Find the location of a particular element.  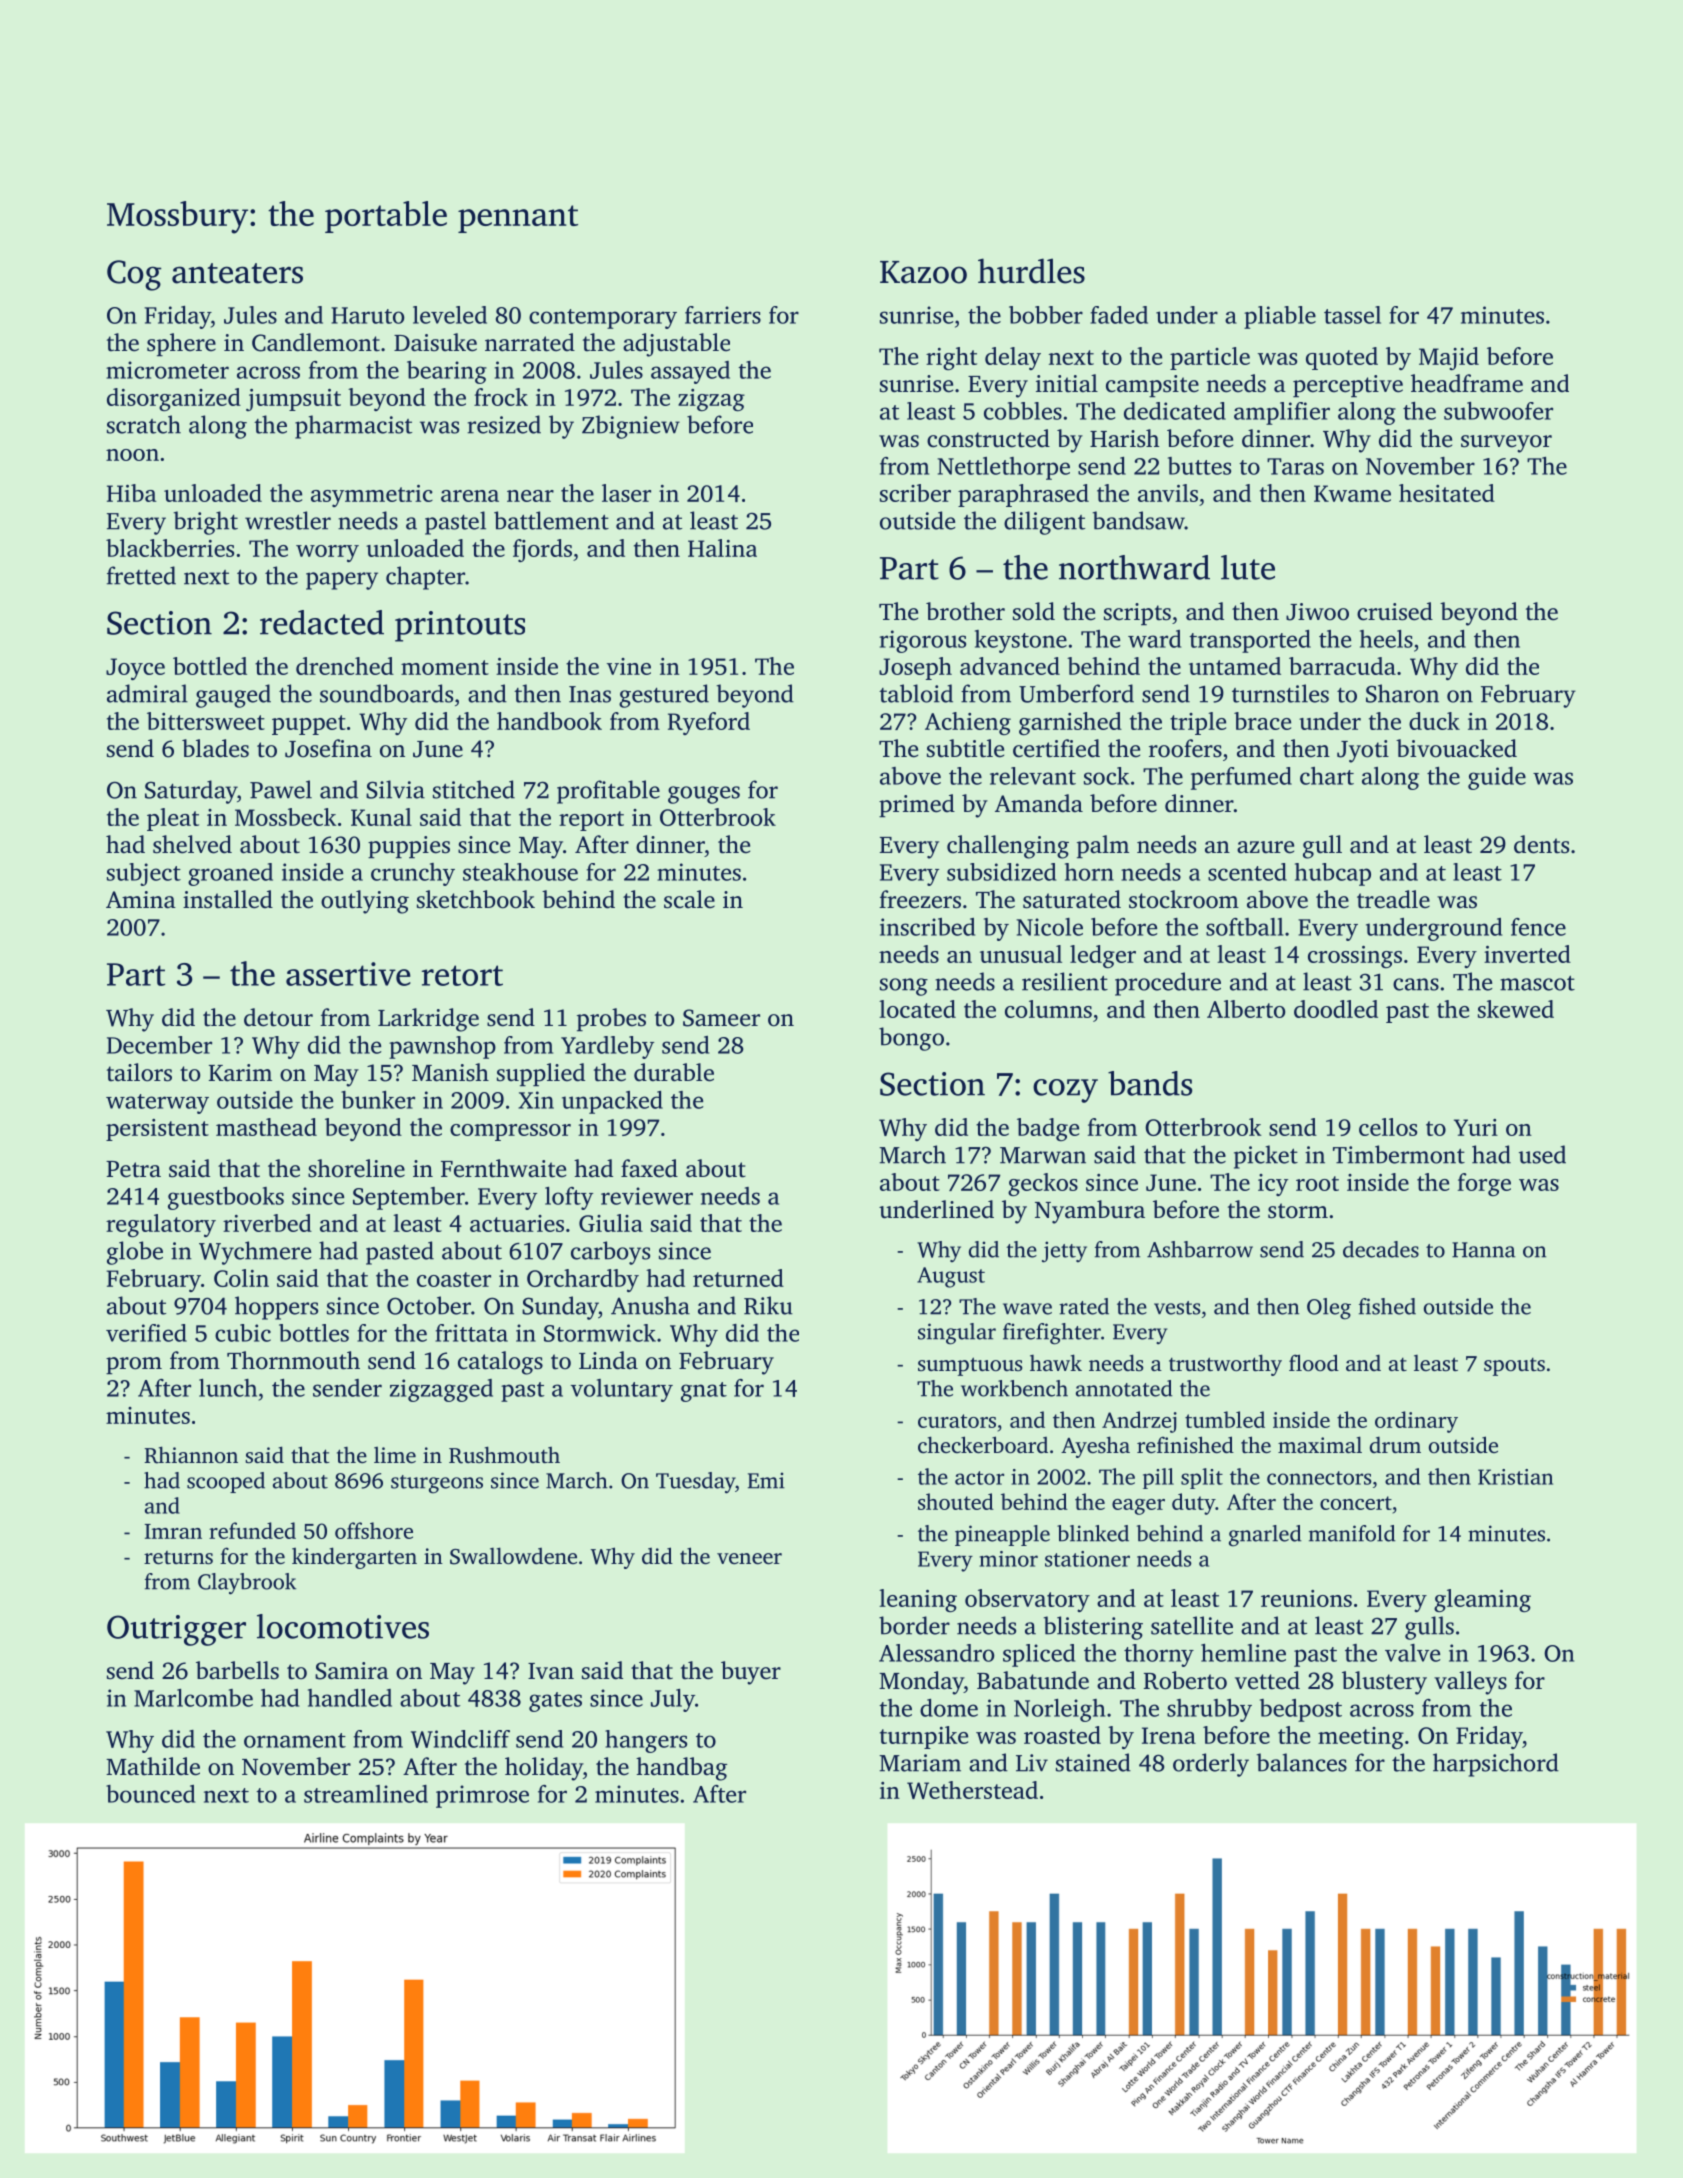

flood is located at coordinates (1314, 1362).
